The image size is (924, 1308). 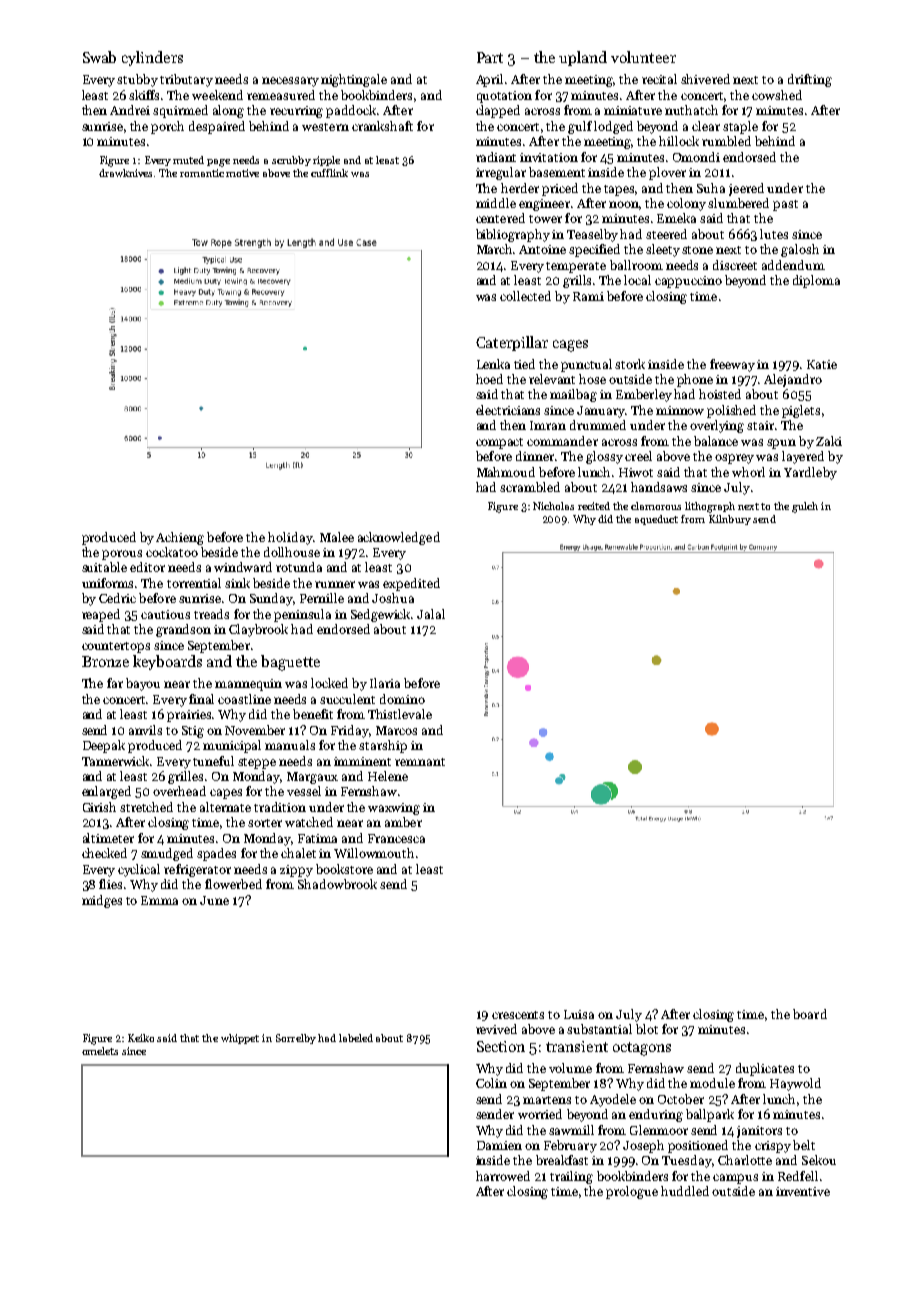 I want to click on Achieng, so click(x=180, y=538).
